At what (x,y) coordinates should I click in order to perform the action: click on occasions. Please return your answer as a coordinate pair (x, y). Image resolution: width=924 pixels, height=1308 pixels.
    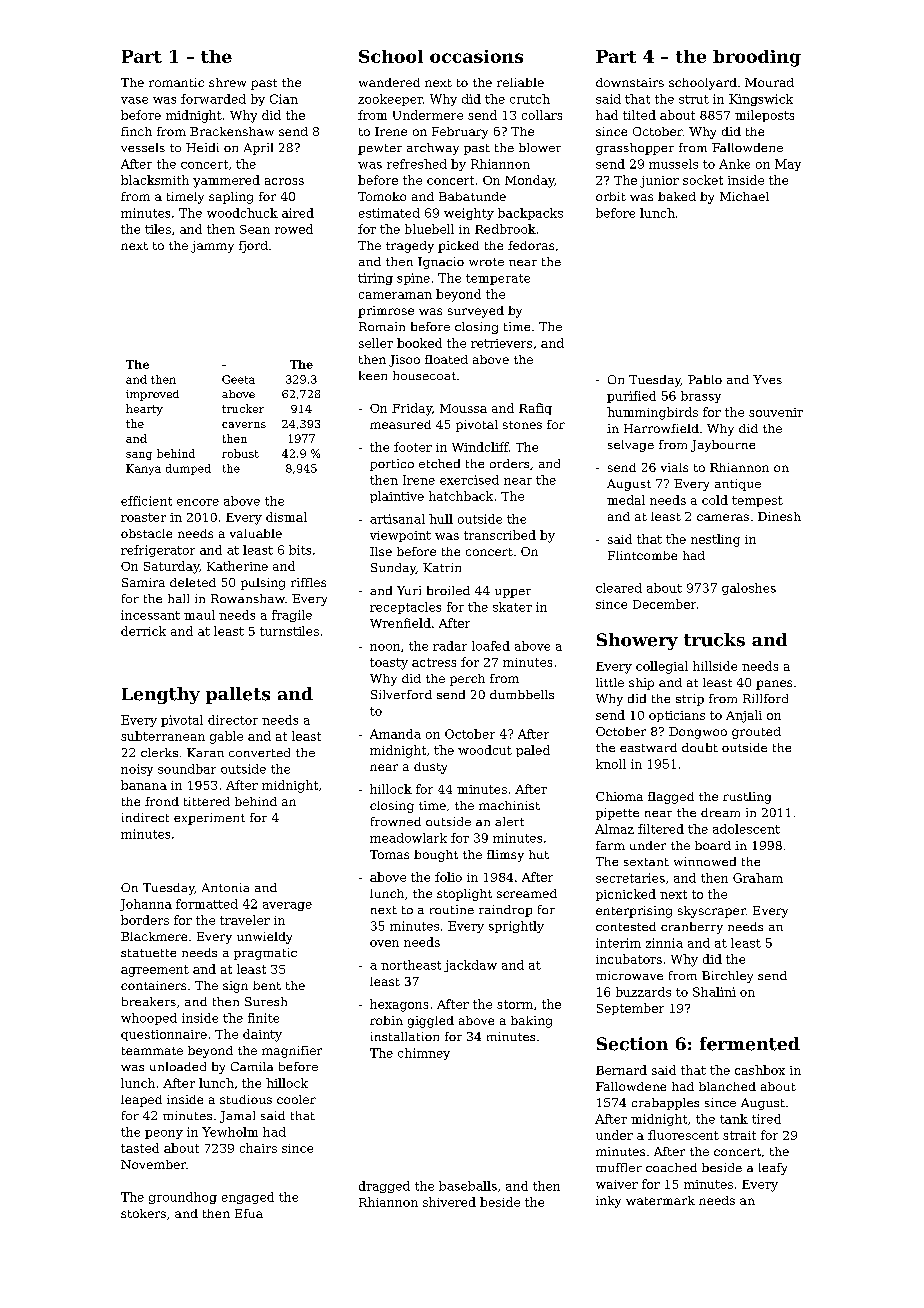
    Looking at the image, I should click on (476, 56).
